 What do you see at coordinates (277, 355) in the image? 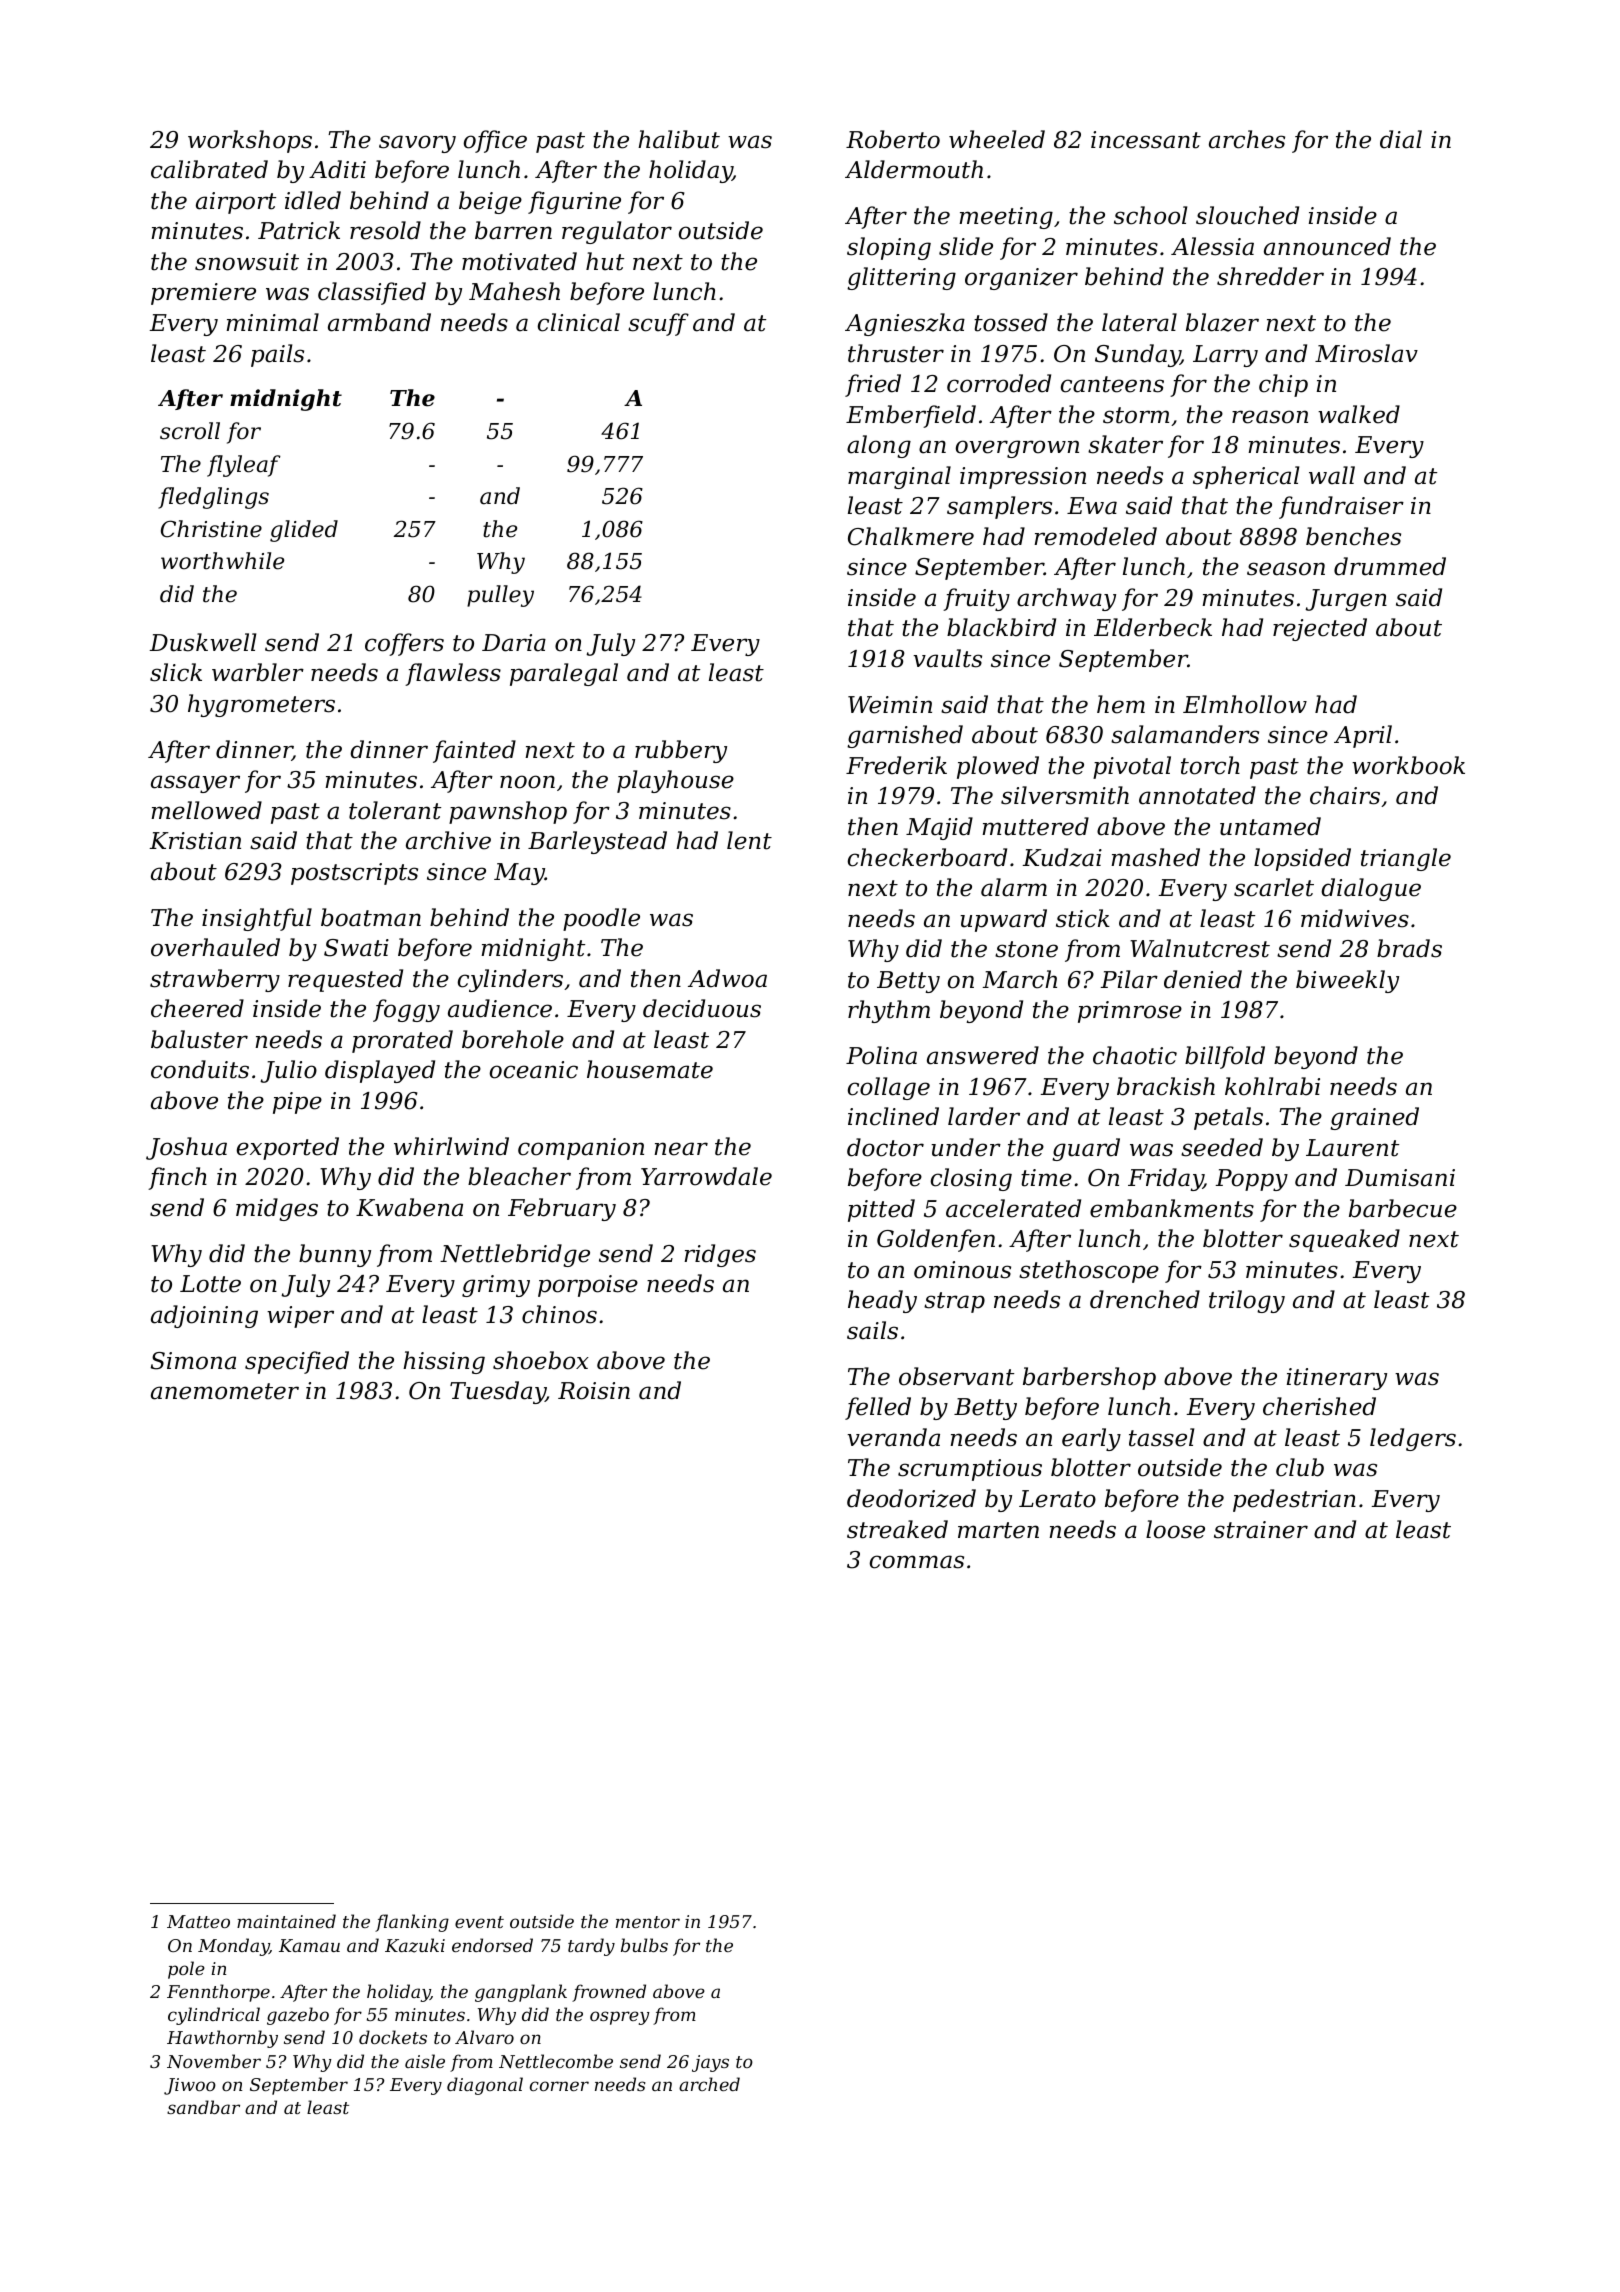
I see `pails` at bounding box center [277, 355].
